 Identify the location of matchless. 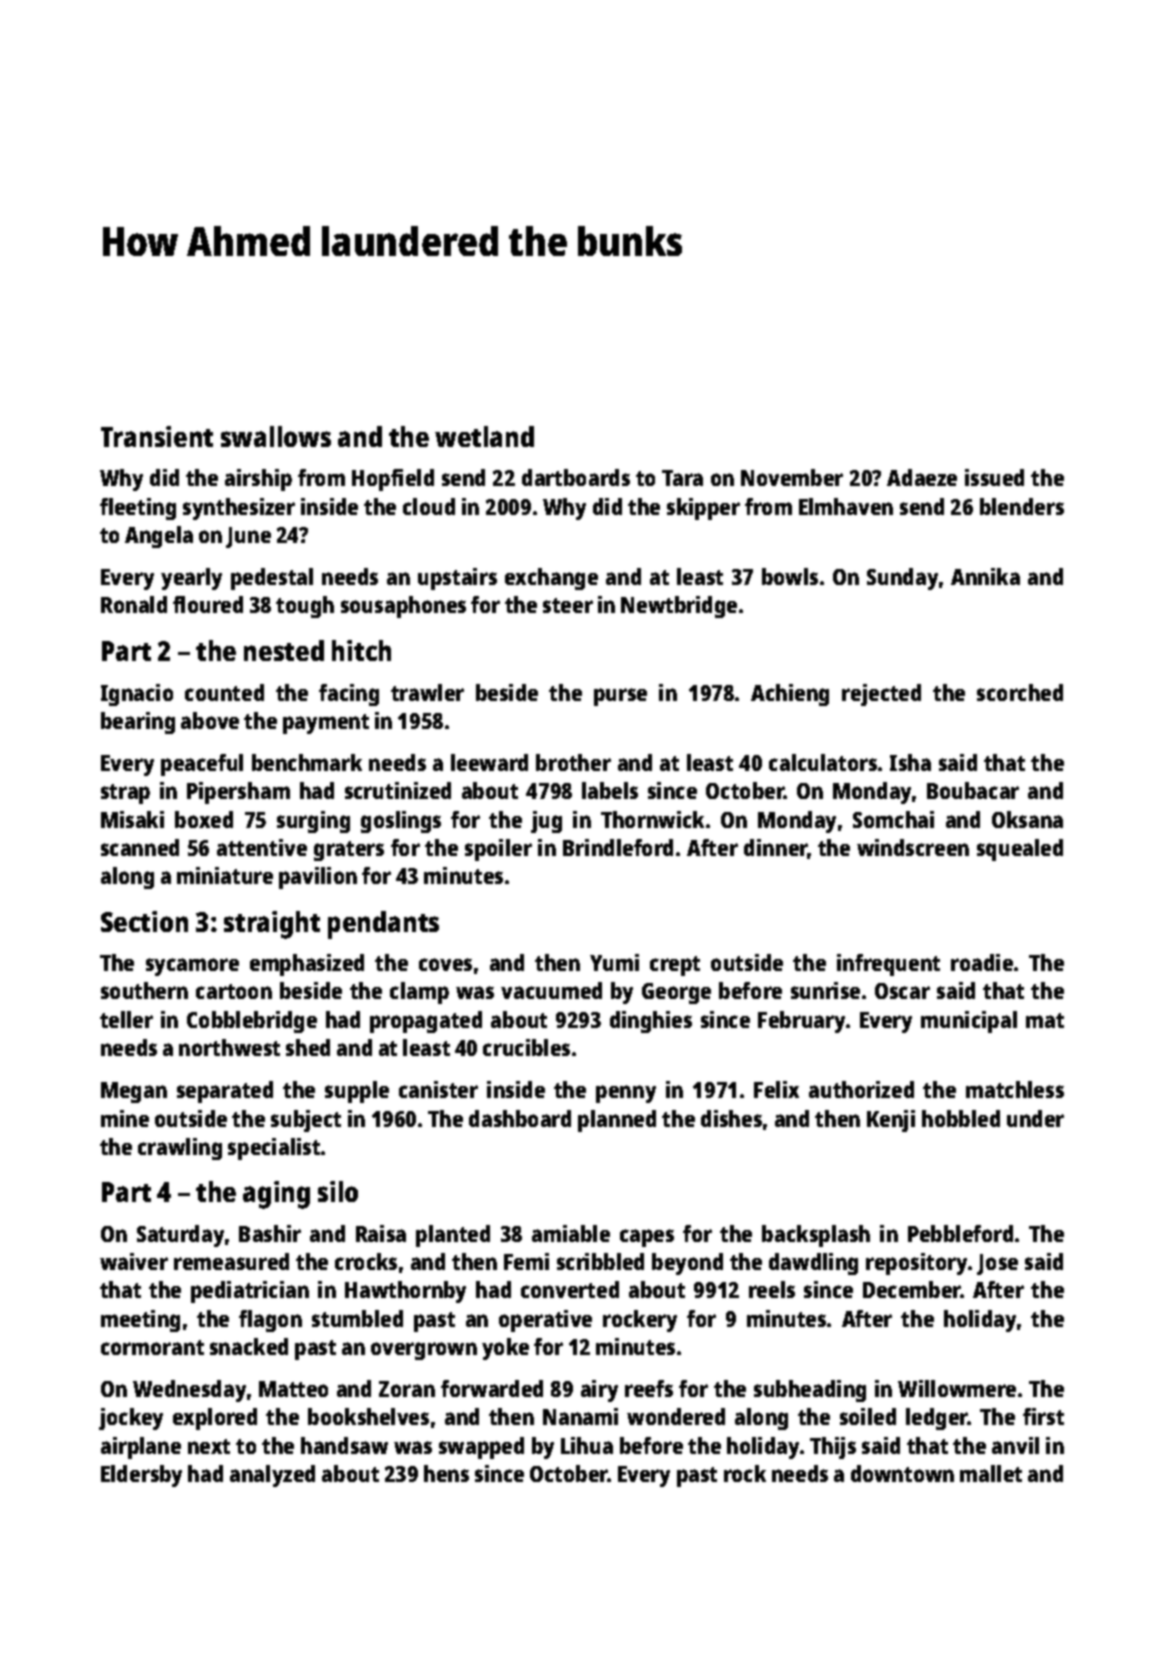
(1015, 1089).
